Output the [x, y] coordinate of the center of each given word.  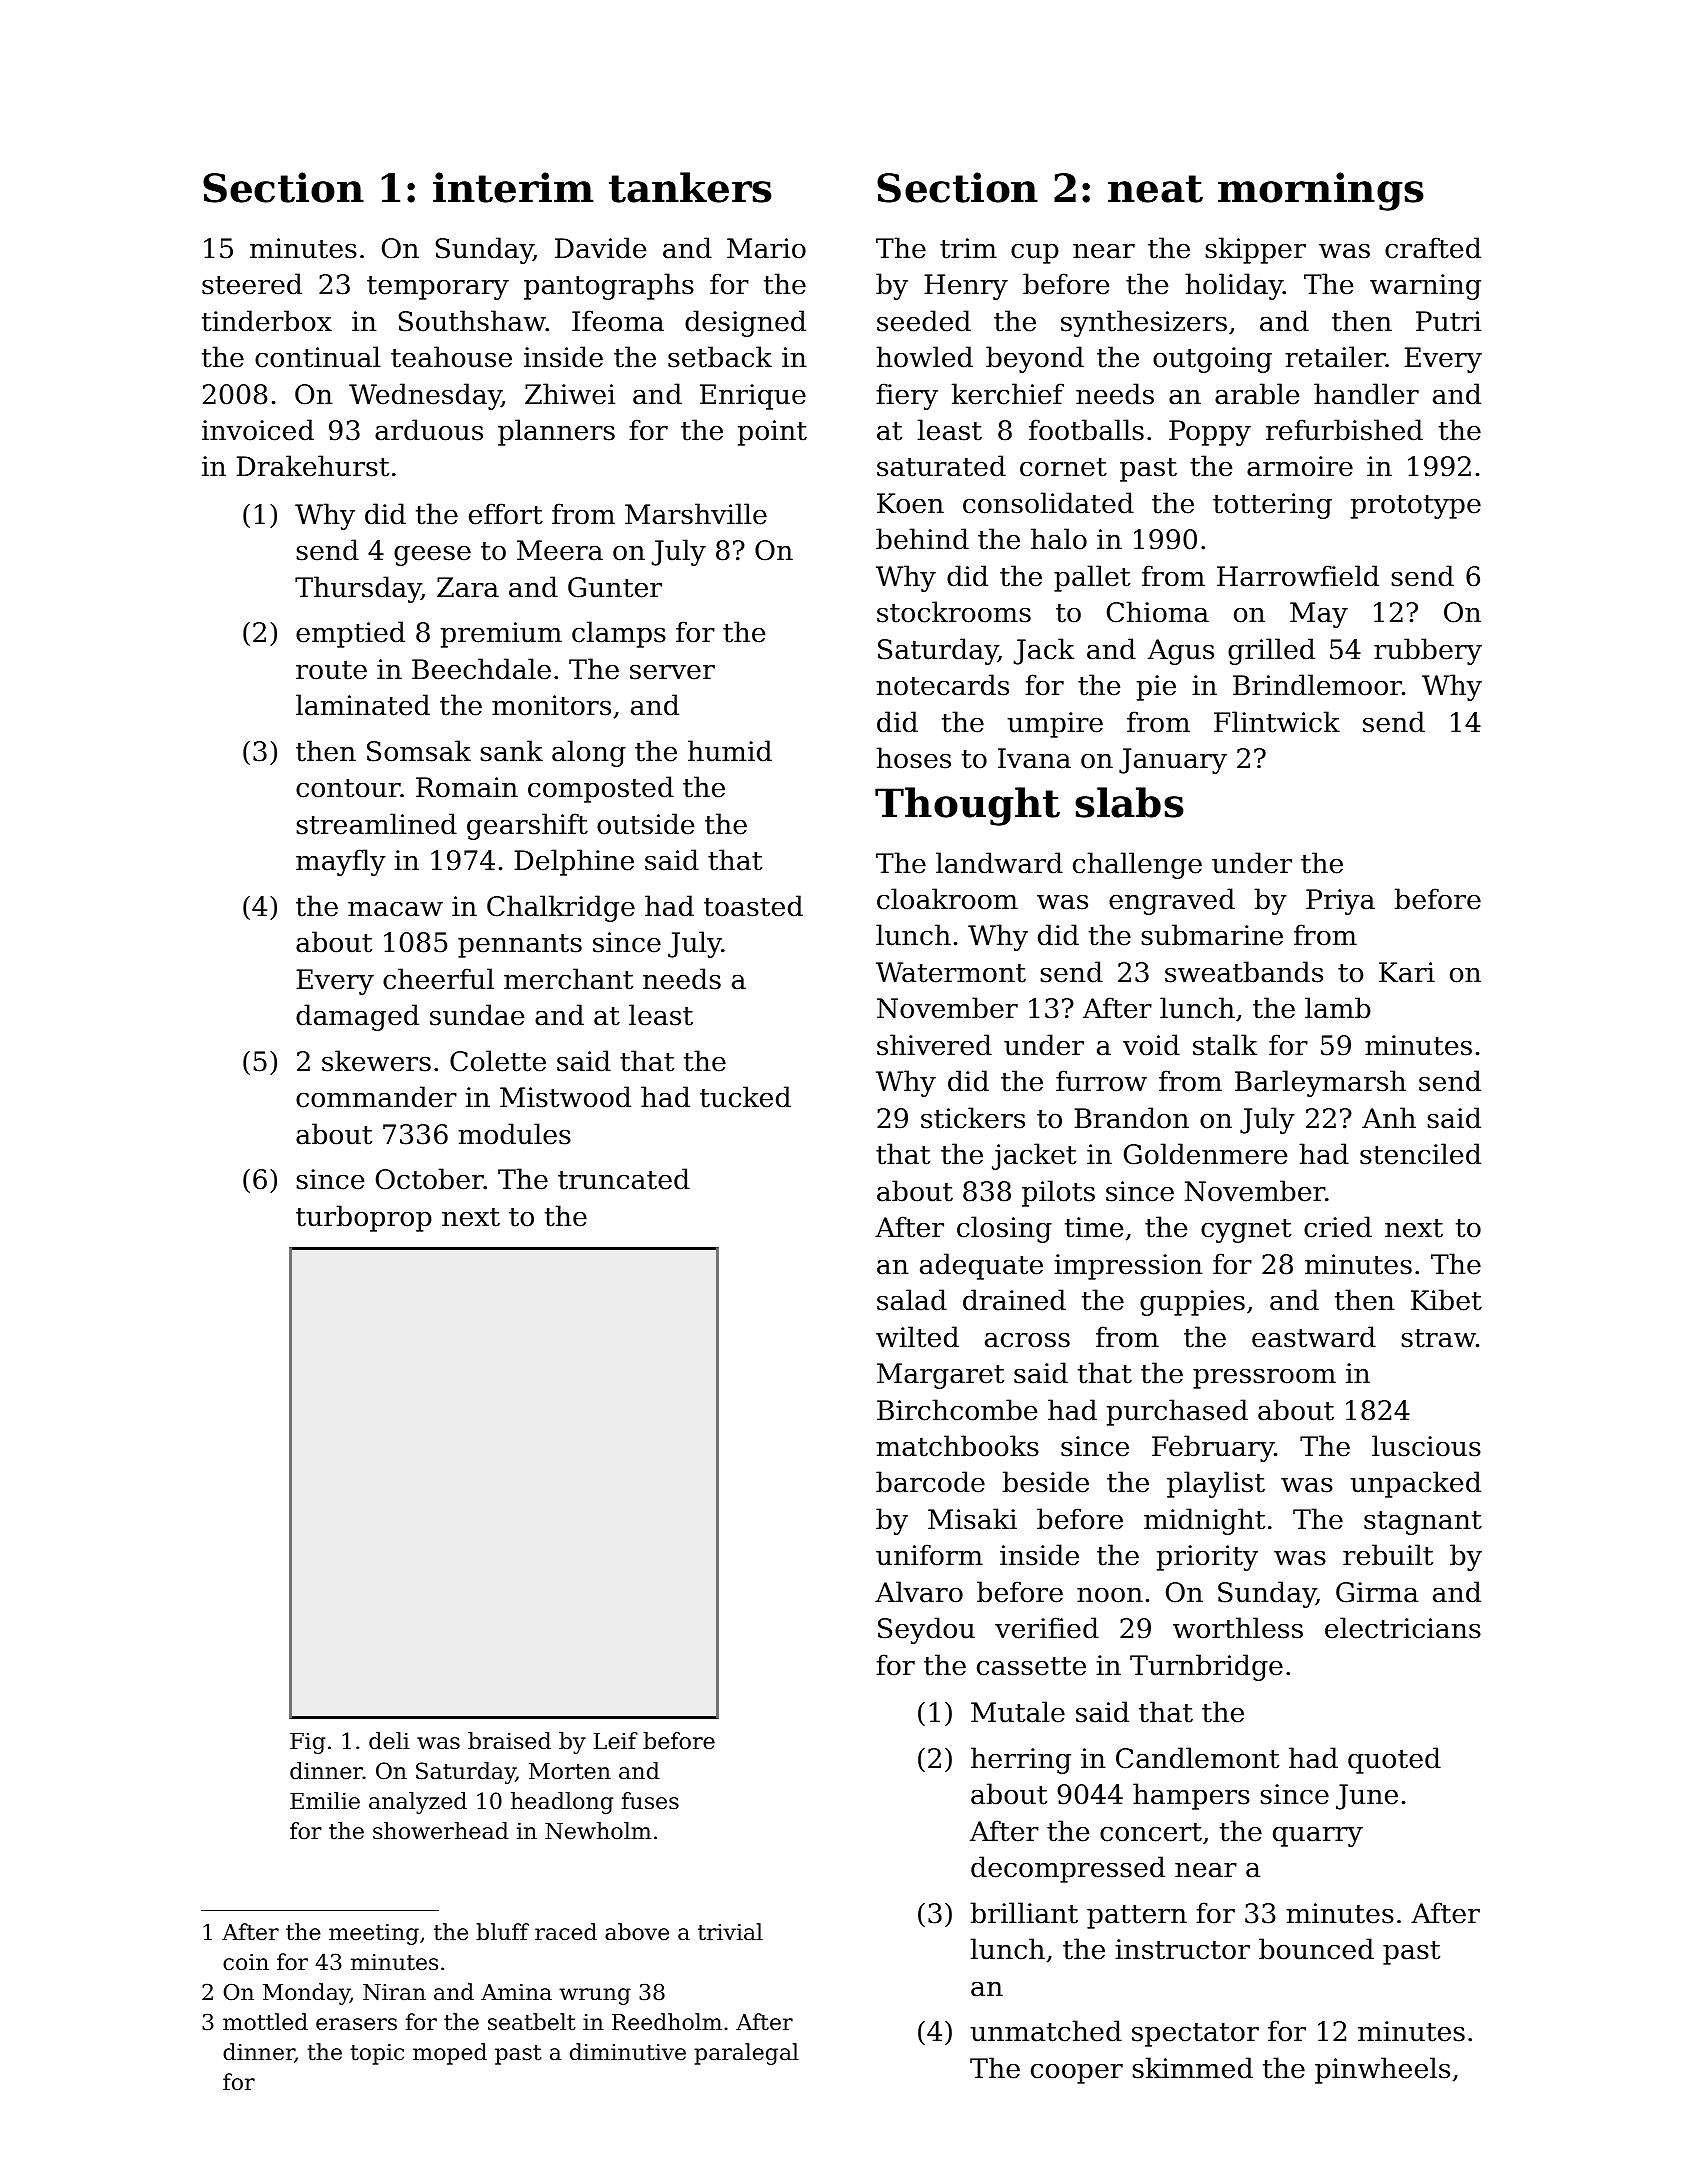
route [331, 670]
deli [389, 1741]
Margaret [940, 1376]
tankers [690, 187]
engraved [1172, 901]
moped [450, 2054]
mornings [1321, 191]
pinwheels [1382, 2070]
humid [730, 751]
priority [1207, 1558]
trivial [730, 1932]
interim [513, 187]
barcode [930, 1482]
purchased [1177, 1412]
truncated [624, 1179]
